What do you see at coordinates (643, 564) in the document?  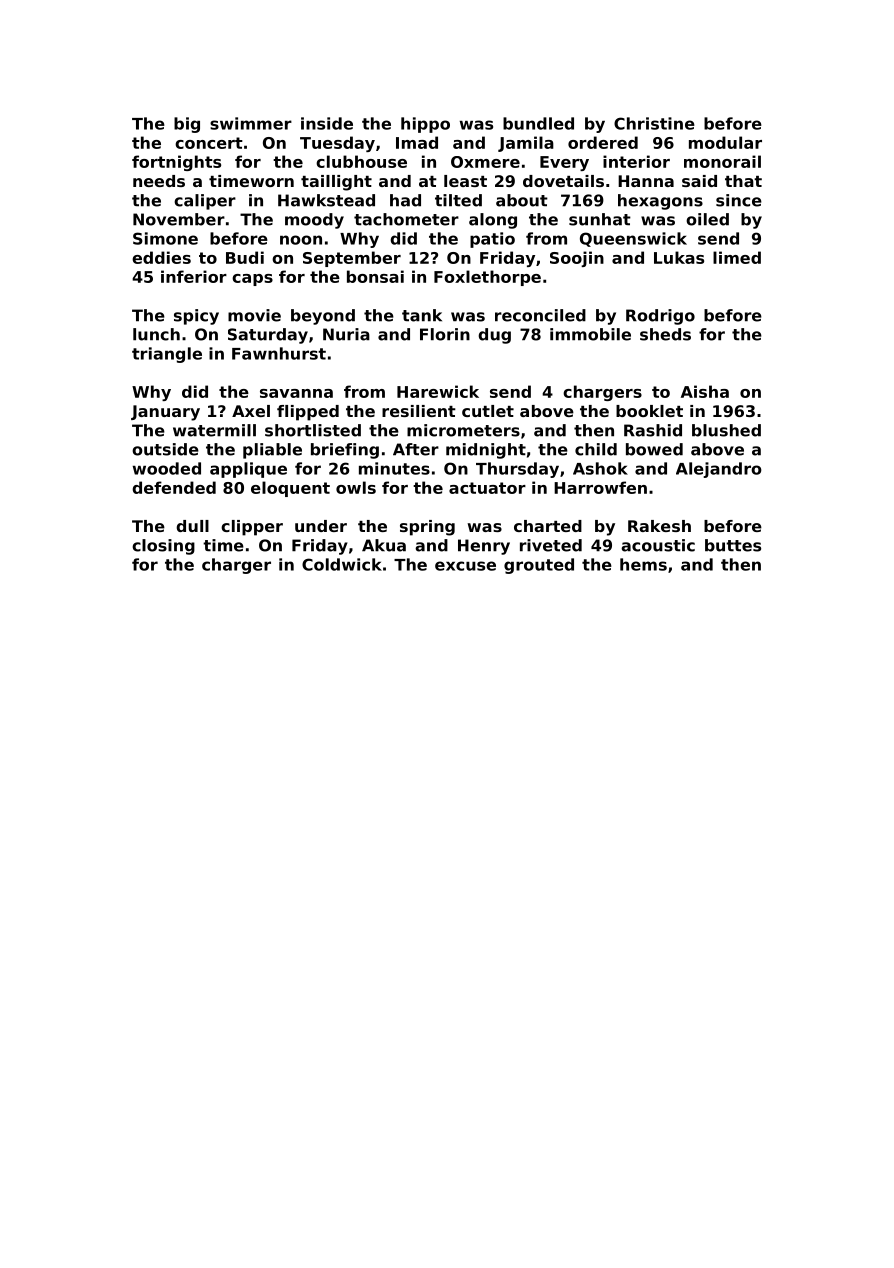 I see `hems` at bounding box center [643, 564].
